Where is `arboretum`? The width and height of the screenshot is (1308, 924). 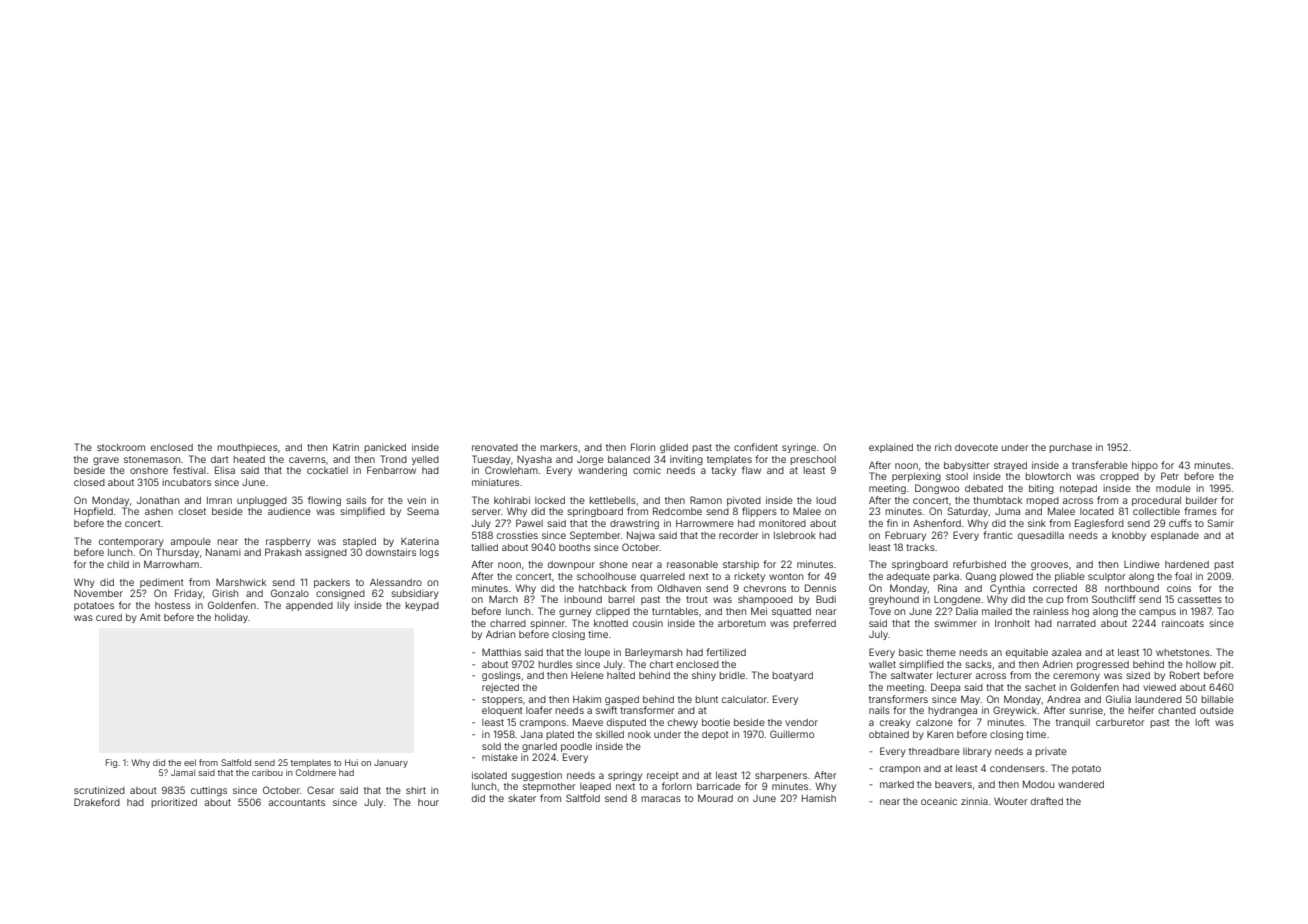 arboretum is located at coordinates (742, 623).
